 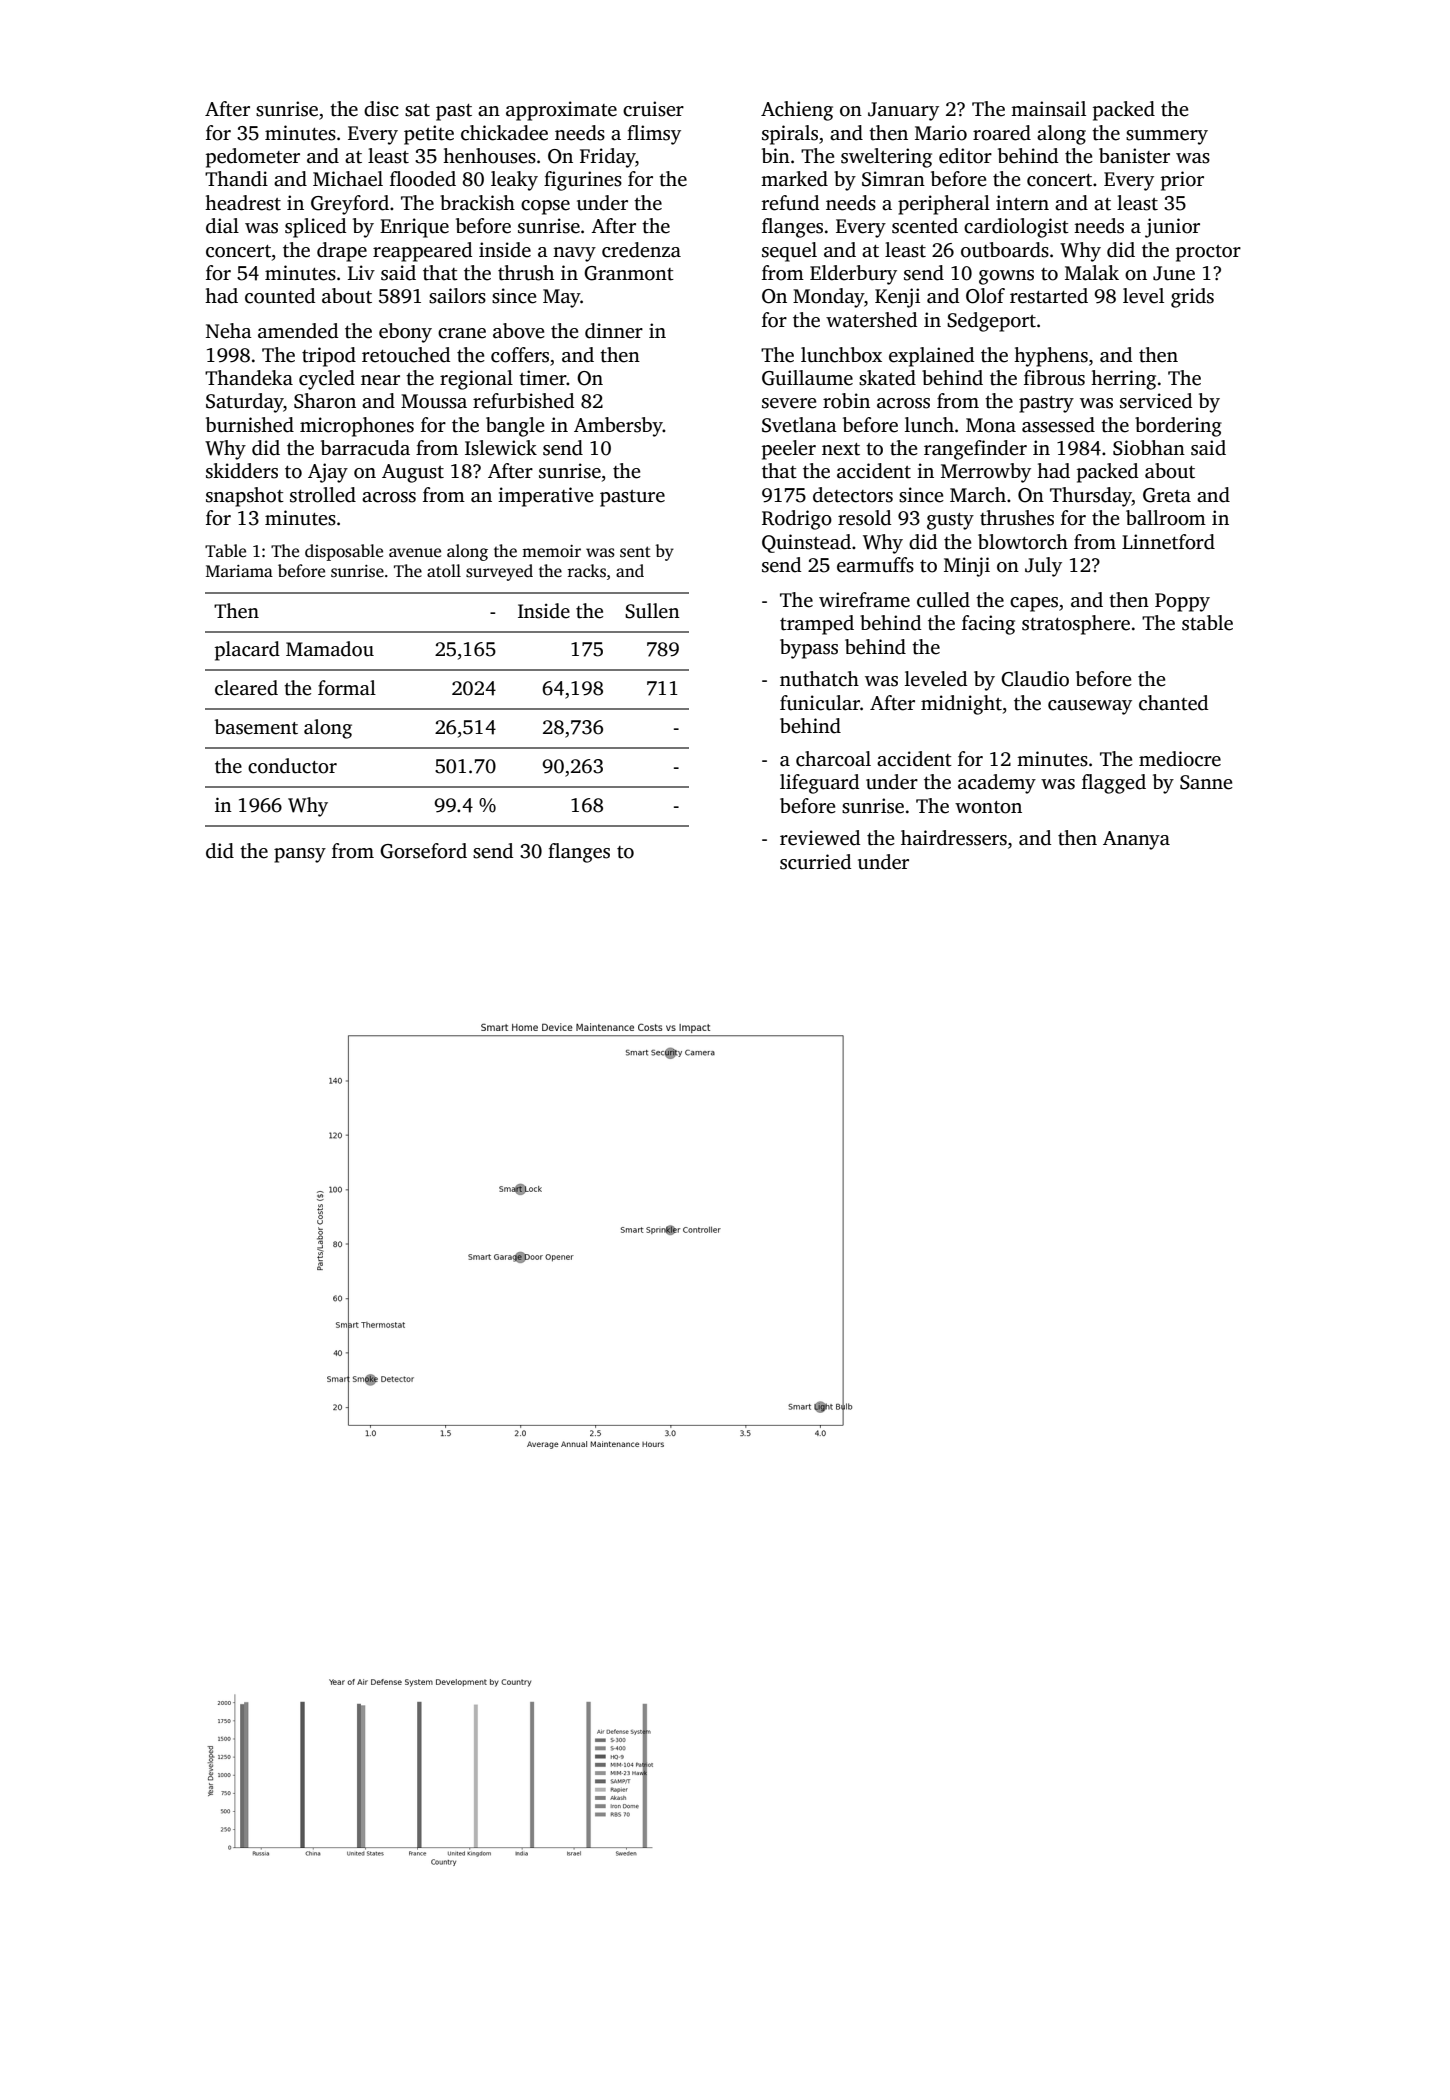 What do you see at coordinates (797, 111) in the screenshot?
I see `Achieng` at bounding box center [797, 111].
